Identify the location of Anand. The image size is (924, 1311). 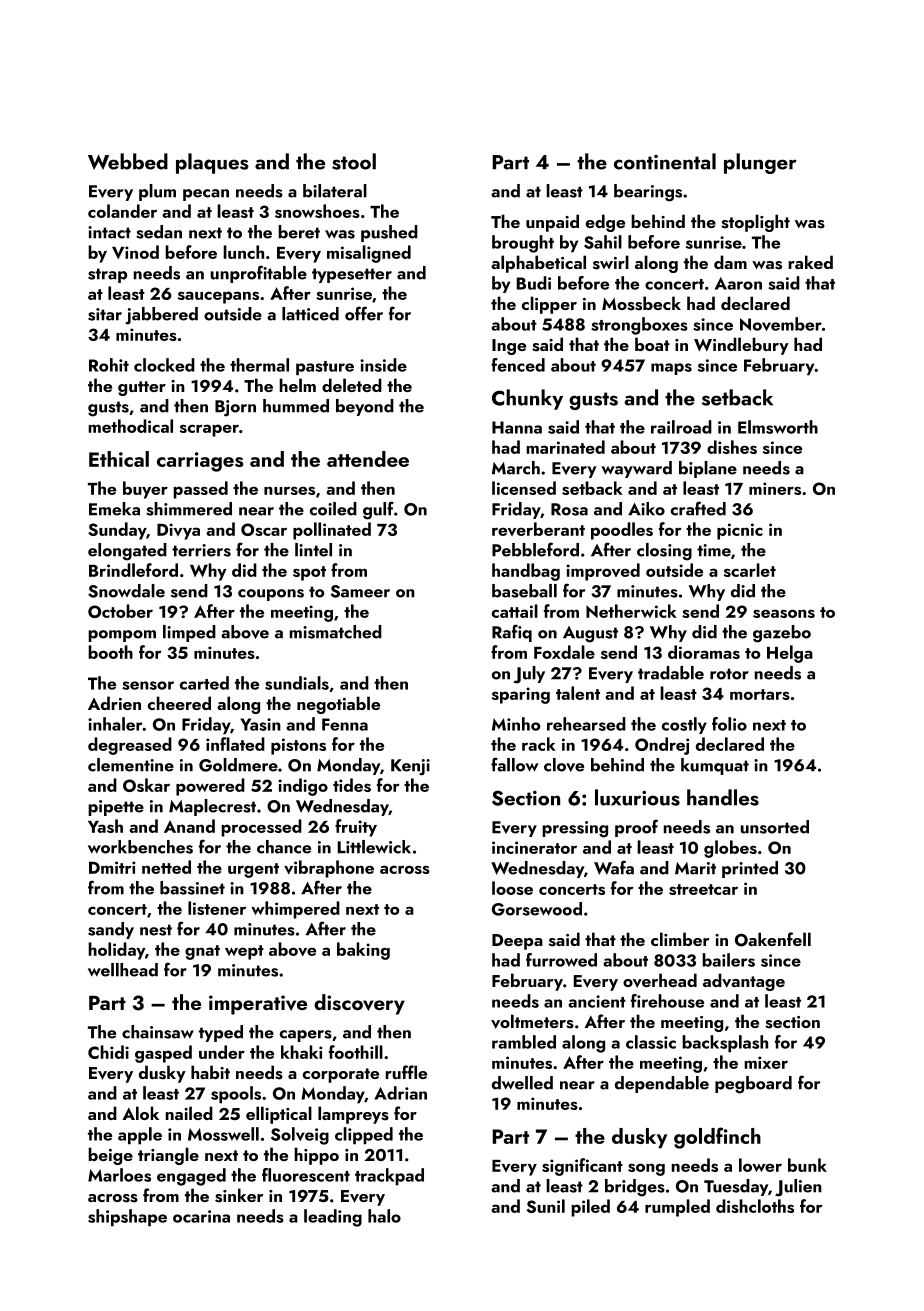
(189, 826).
